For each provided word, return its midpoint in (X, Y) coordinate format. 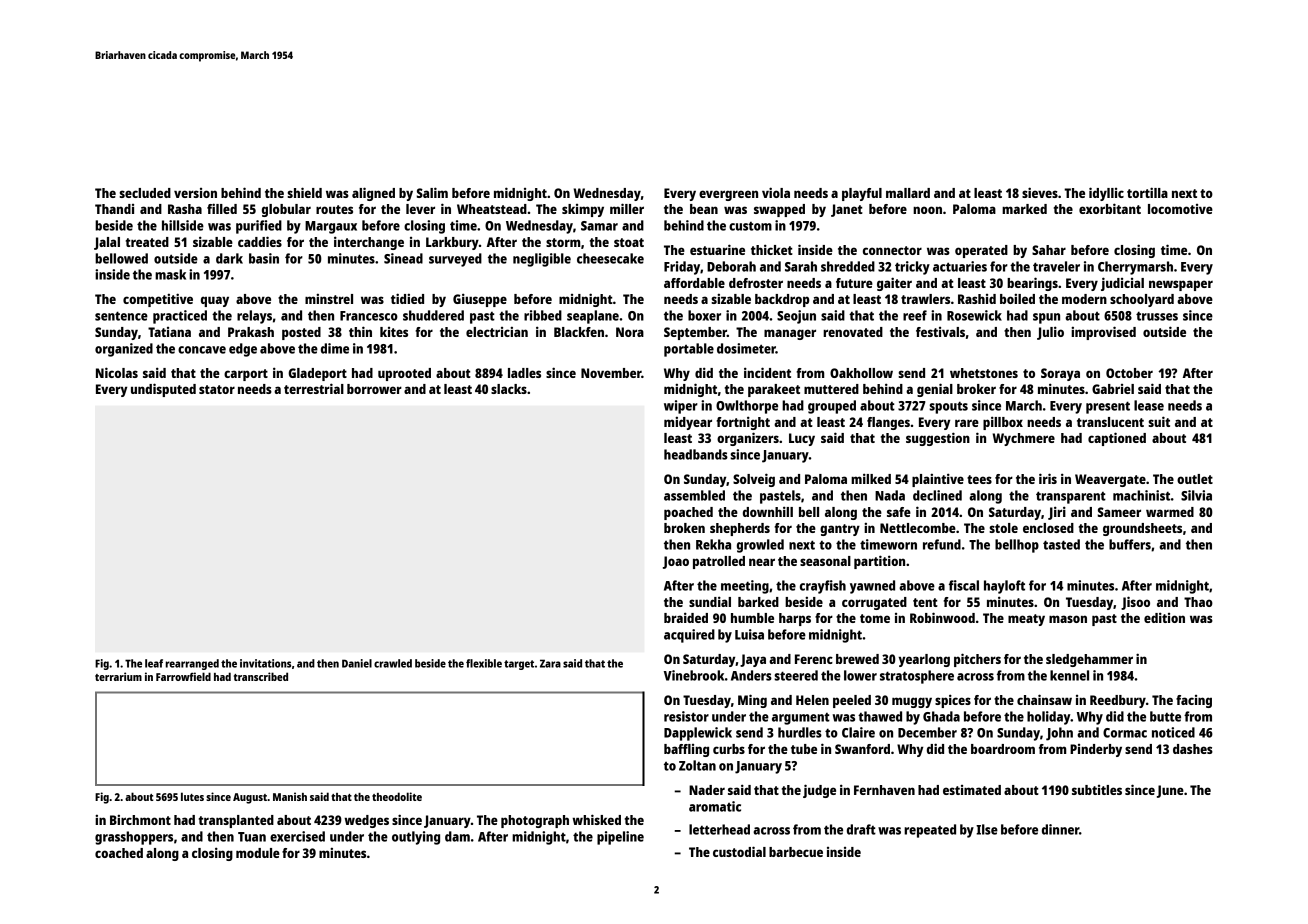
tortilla (1147, 192)
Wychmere (1023, 439)
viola (776, 192)
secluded (145, 193)
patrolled (719, 562)
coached (119, 853)
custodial (739, 851)
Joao (676, 562)
